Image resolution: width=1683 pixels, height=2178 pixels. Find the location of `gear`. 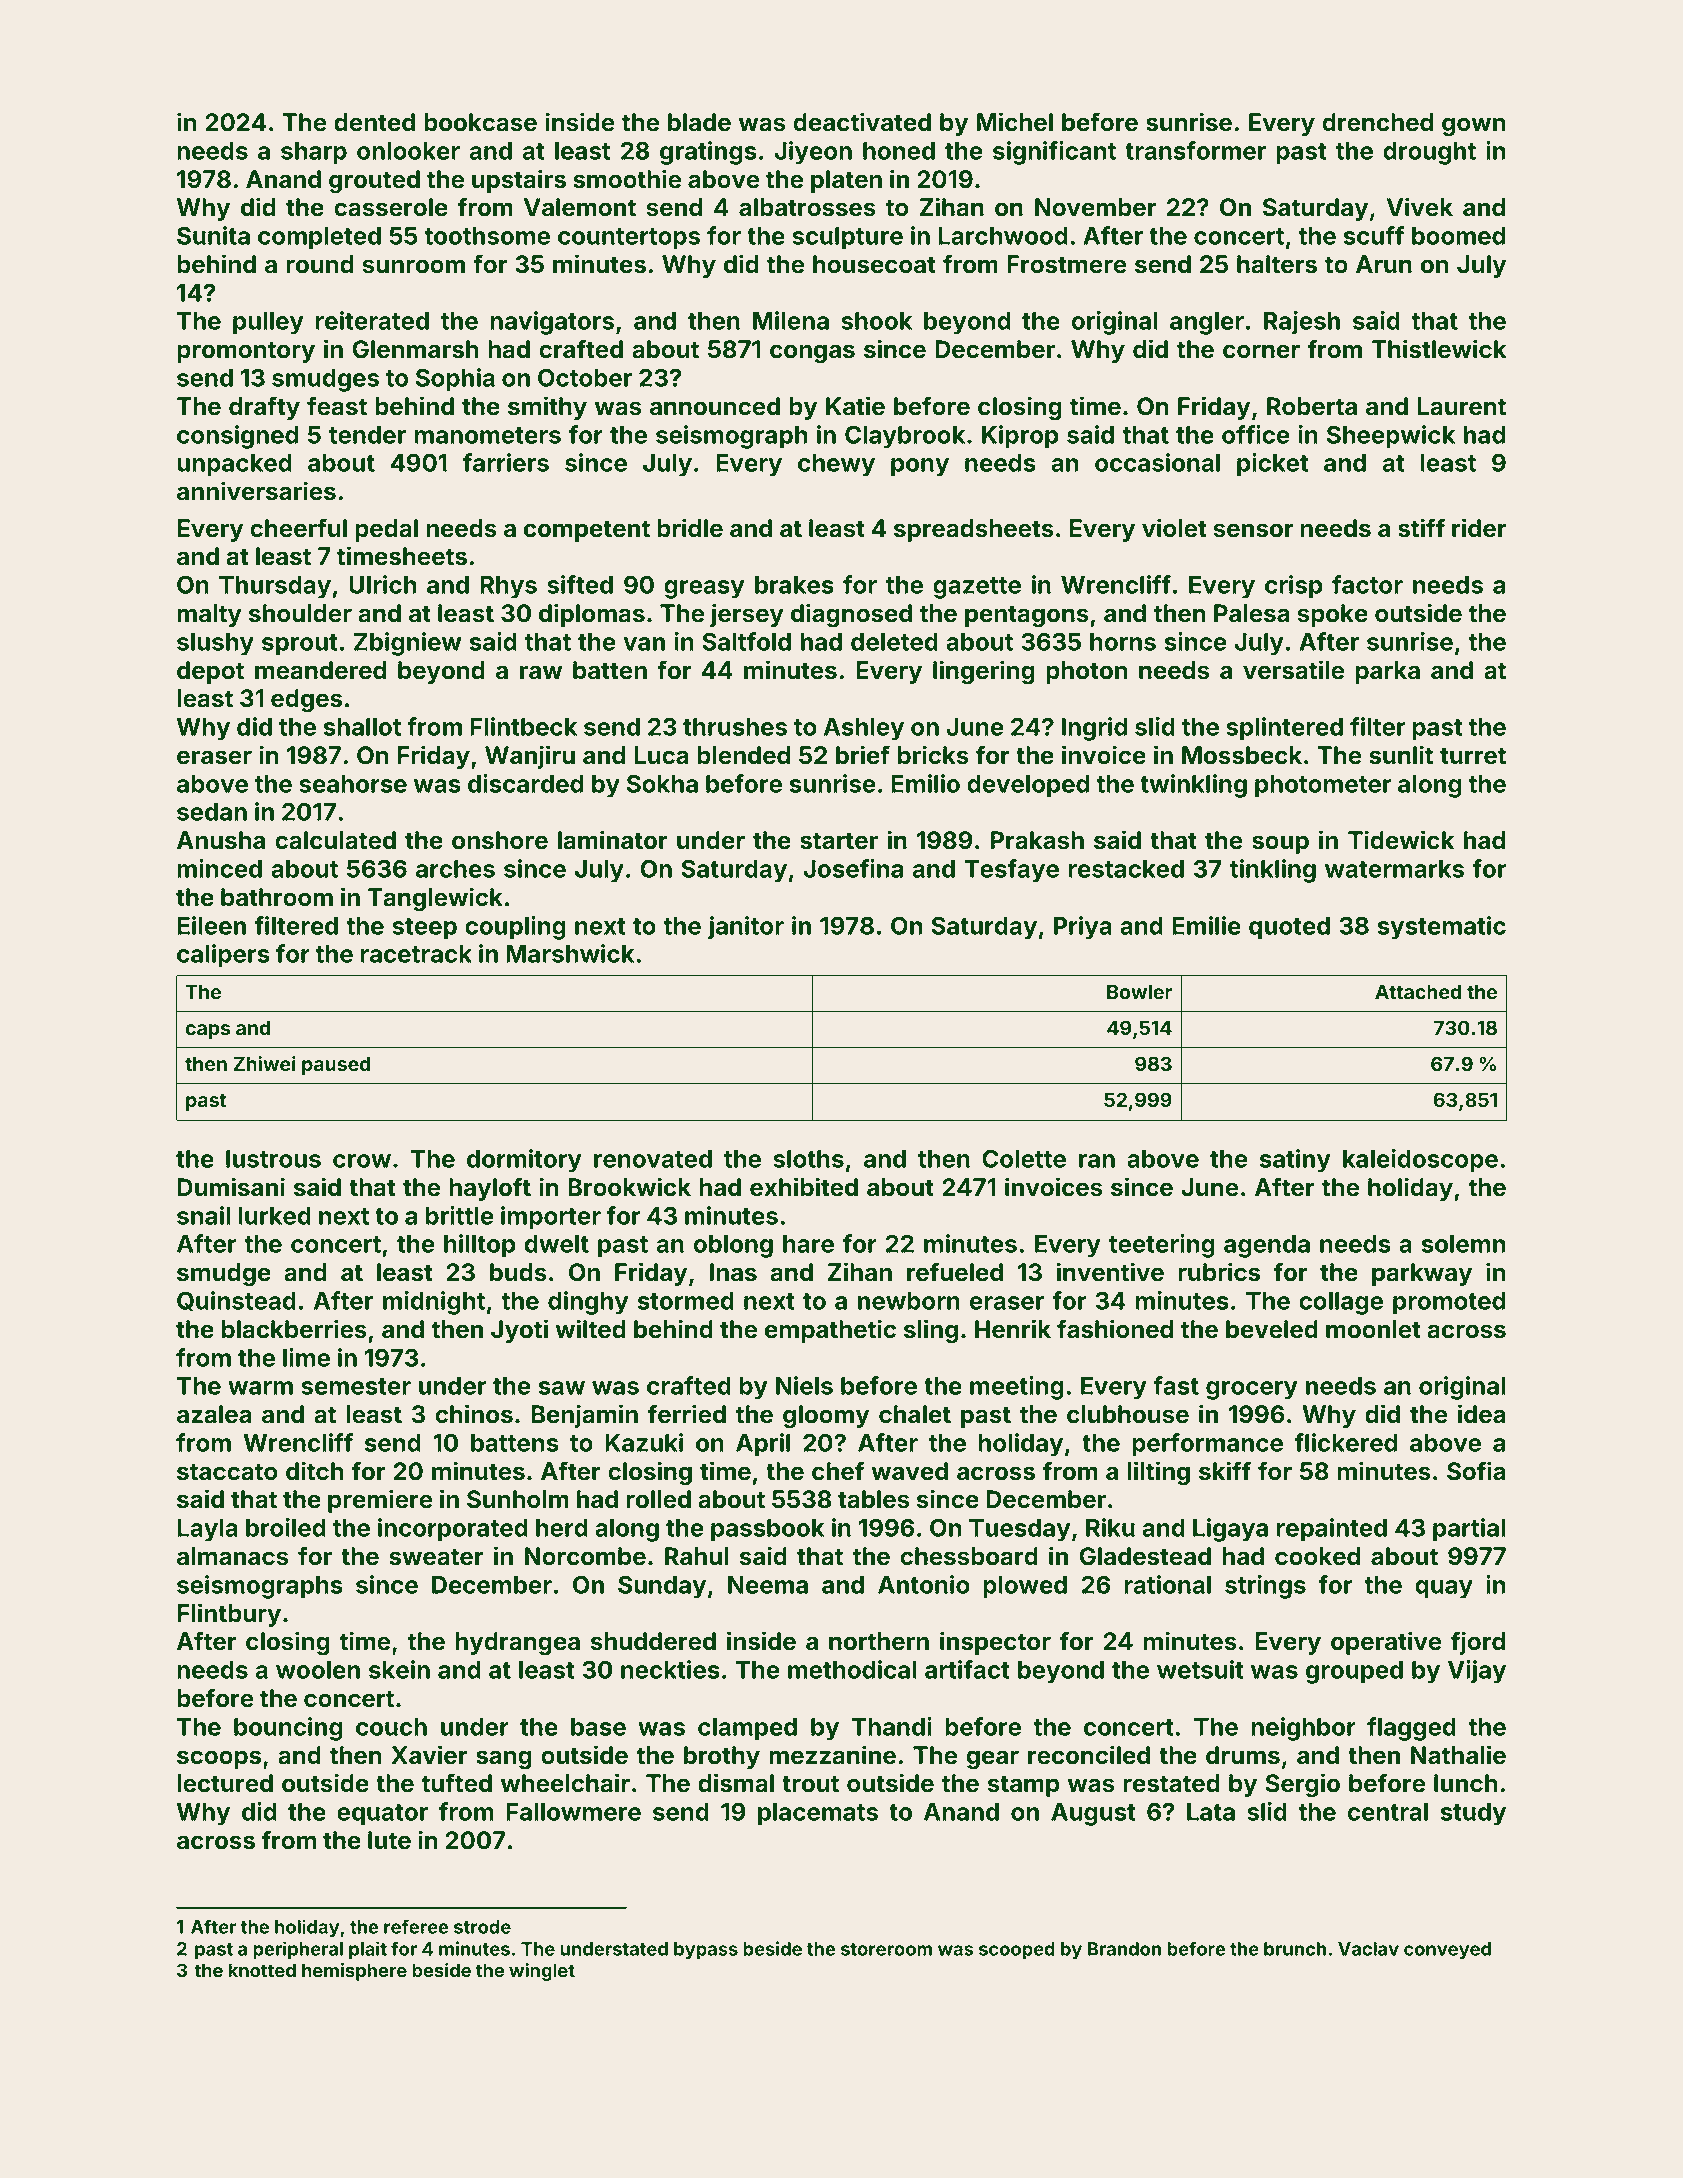

gear is located at coordinates (992, 1759).
